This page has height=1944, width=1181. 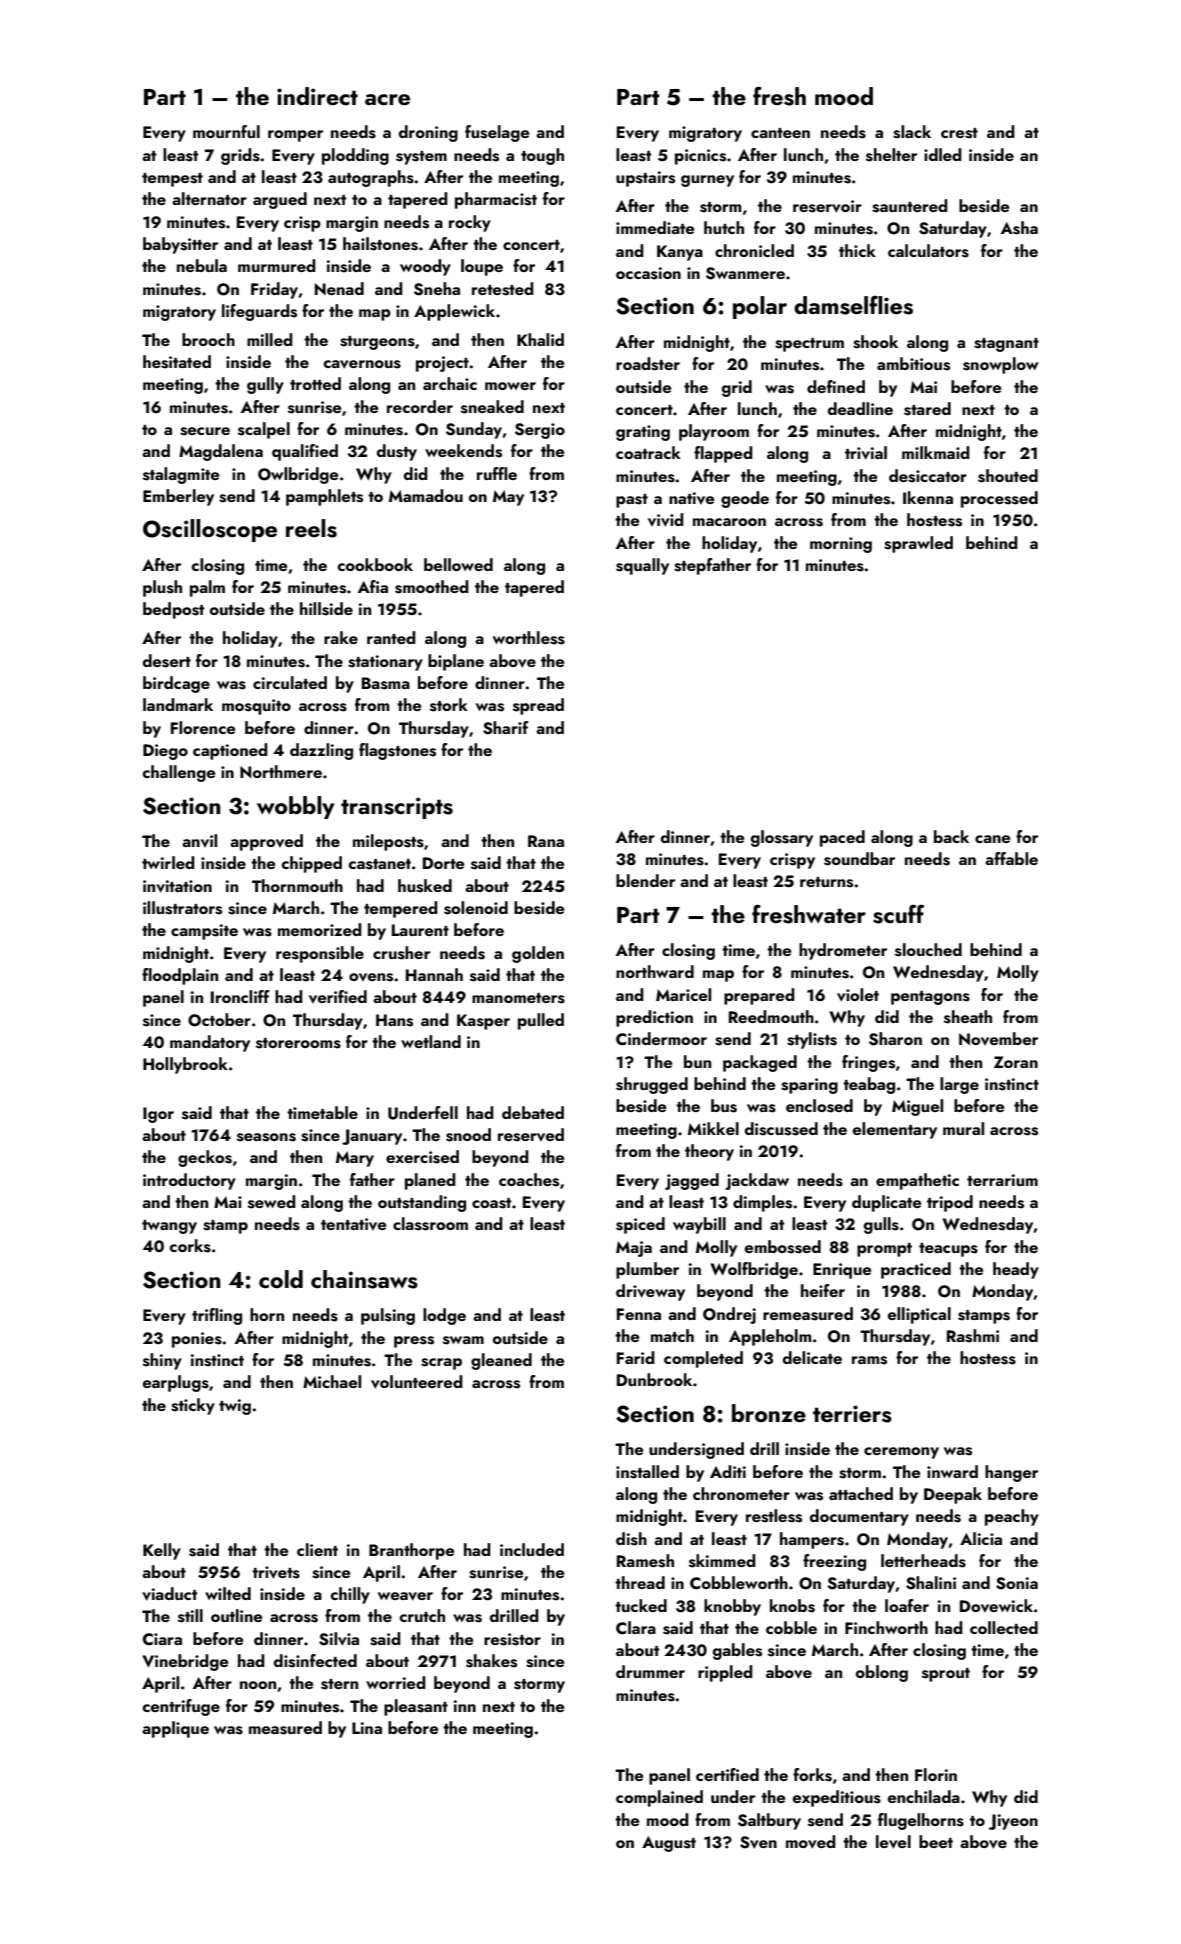 I want to click on Dorte, so click(x=443, y=863).
